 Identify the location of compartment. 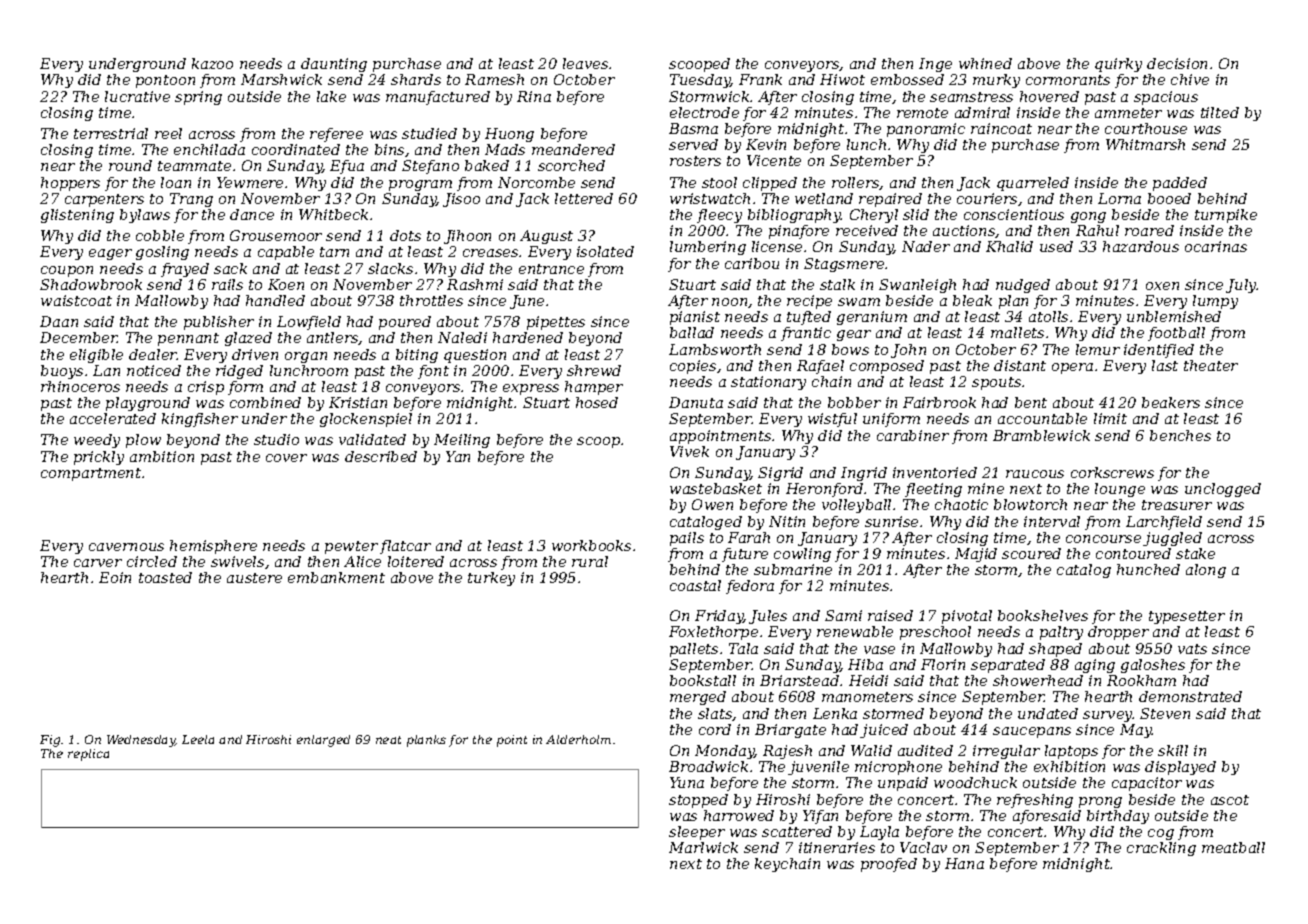
(91, 474).
